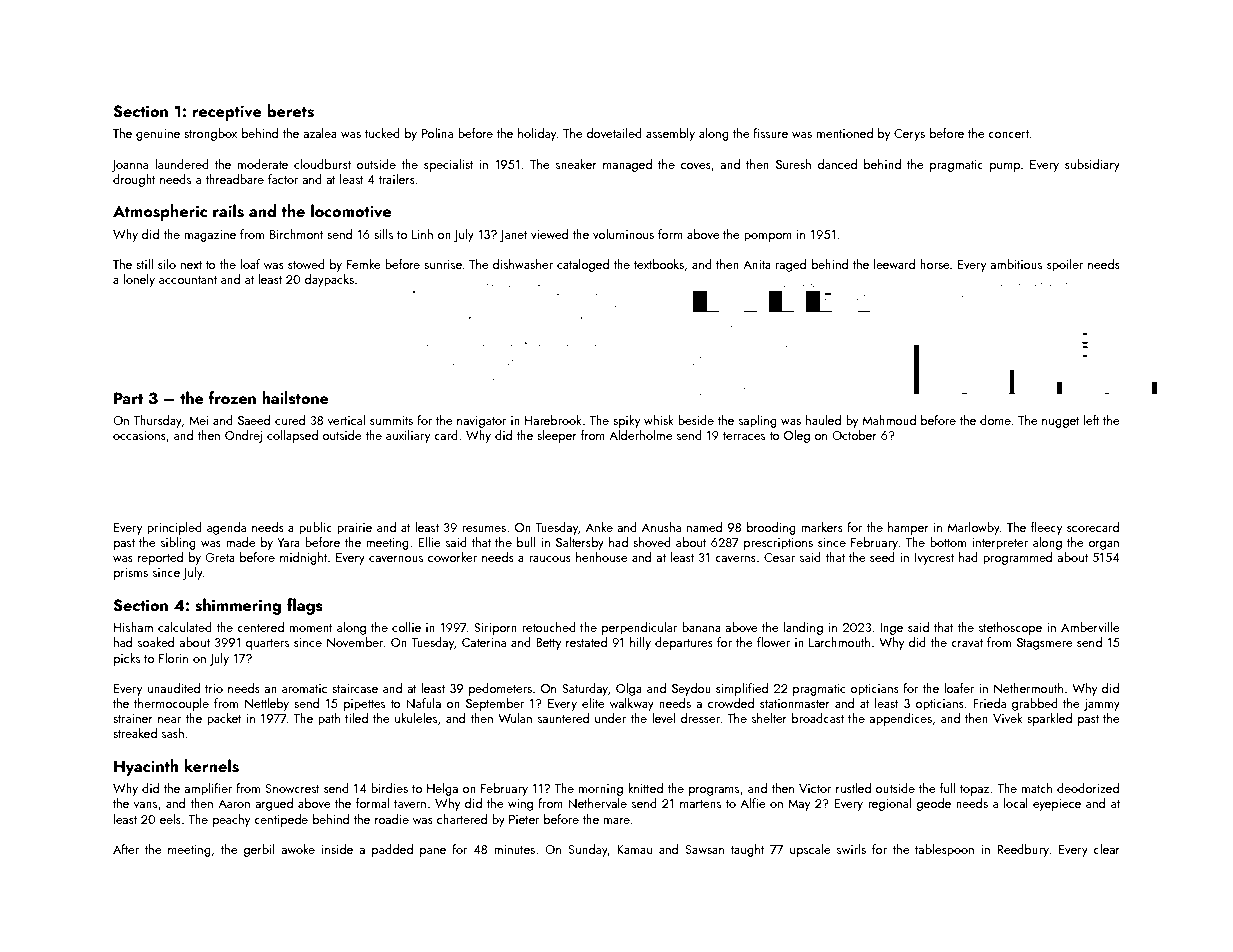 Image resolution: width=1233 pixels, height=952 pixels. I want to click on simplified, so click(742, 689).
